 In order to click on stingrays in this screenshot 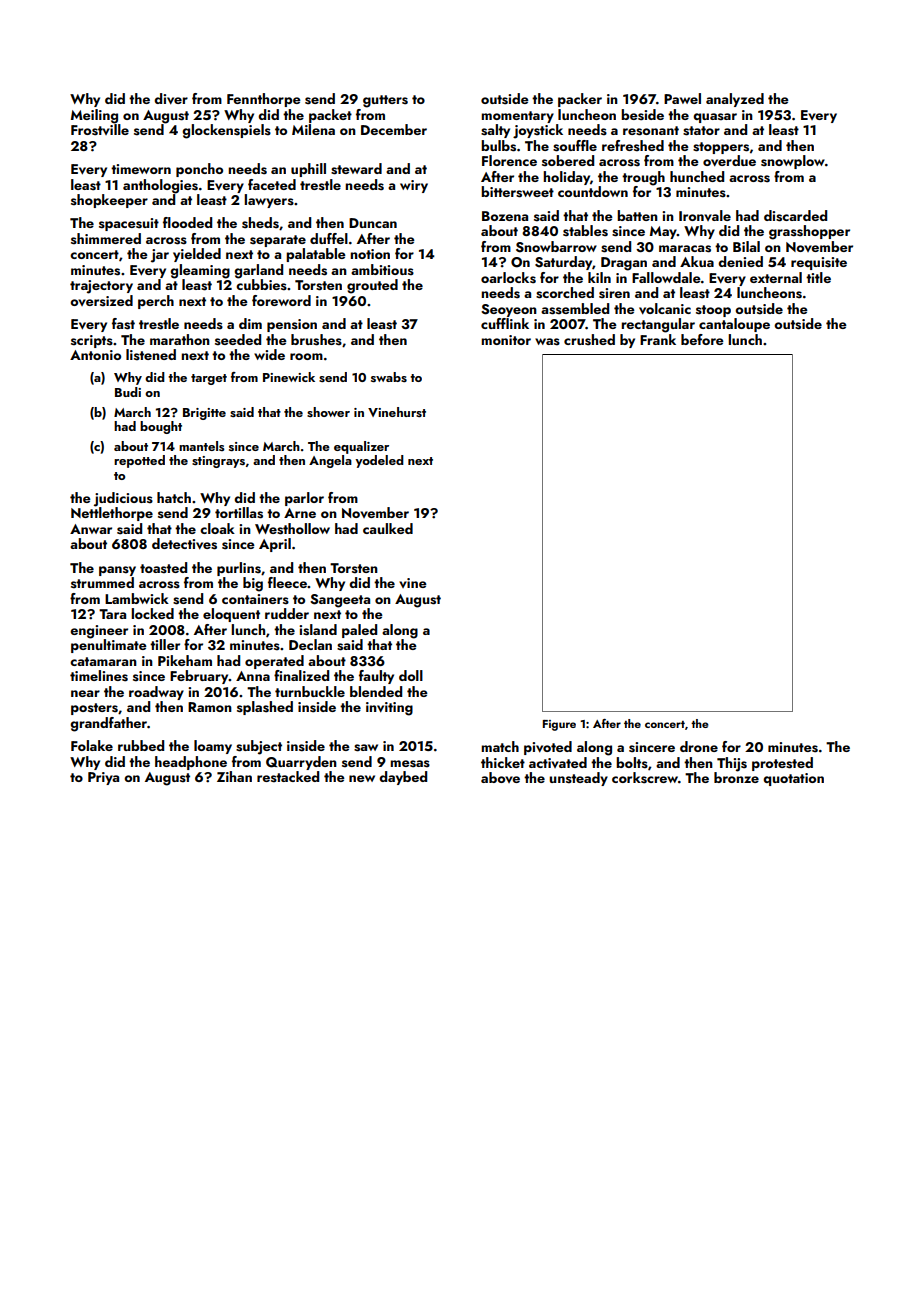, I will do `click(218, 462)`.
